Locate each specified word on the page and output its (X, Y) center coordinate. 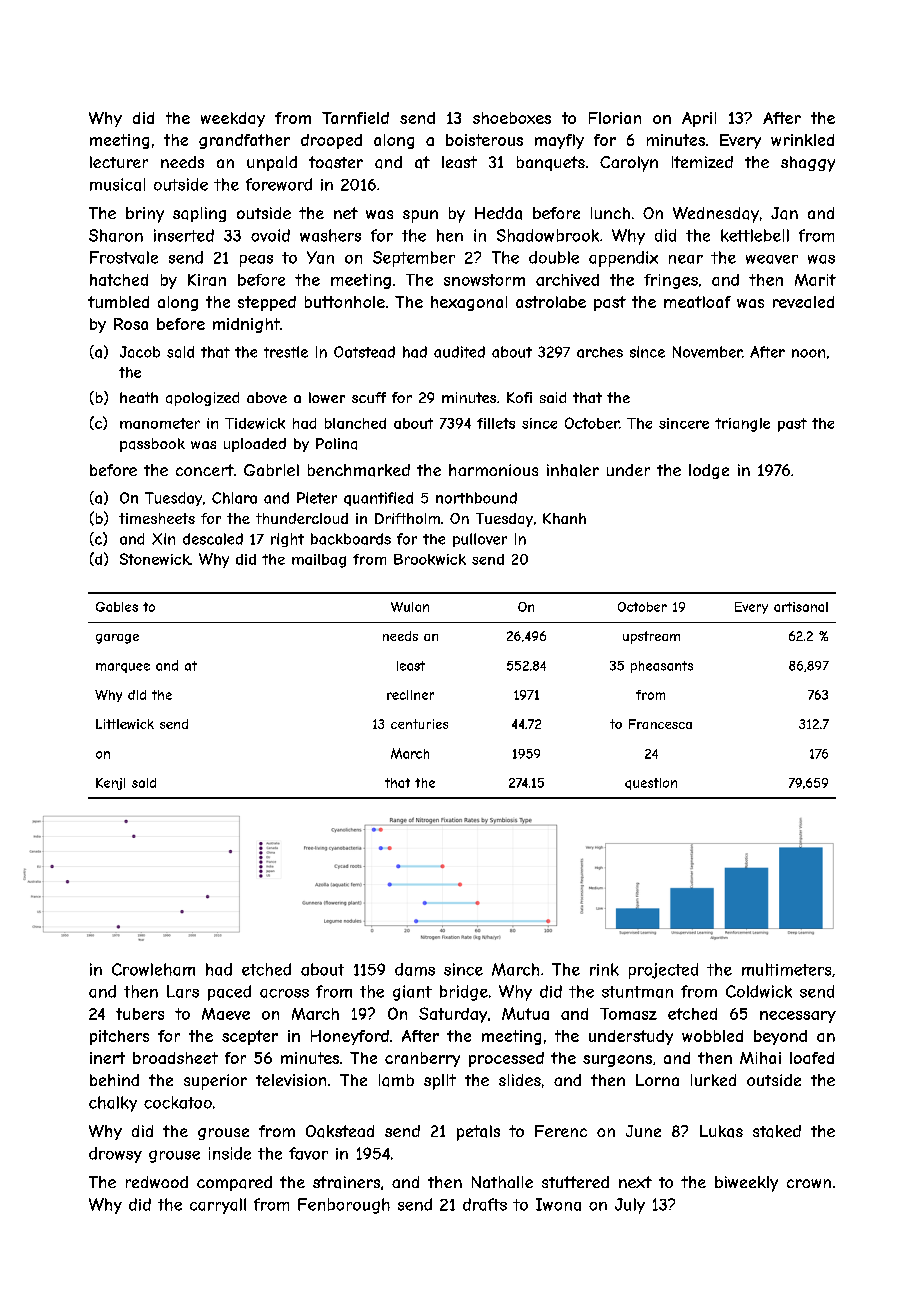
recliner (410, 695)
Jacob (140, 352)
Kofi (519, 397)
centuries (419, 724)
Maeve (226, 1014)
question (651, 784)
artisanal (801, 607)
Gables (117, 607)
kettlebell (755, 235)
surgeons (617, 1061)
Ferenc (561, 1131)
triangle (742, 425)
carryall (218, 1206)
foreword (279, 184)
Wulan (410, 607)
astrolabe (551, 302)
